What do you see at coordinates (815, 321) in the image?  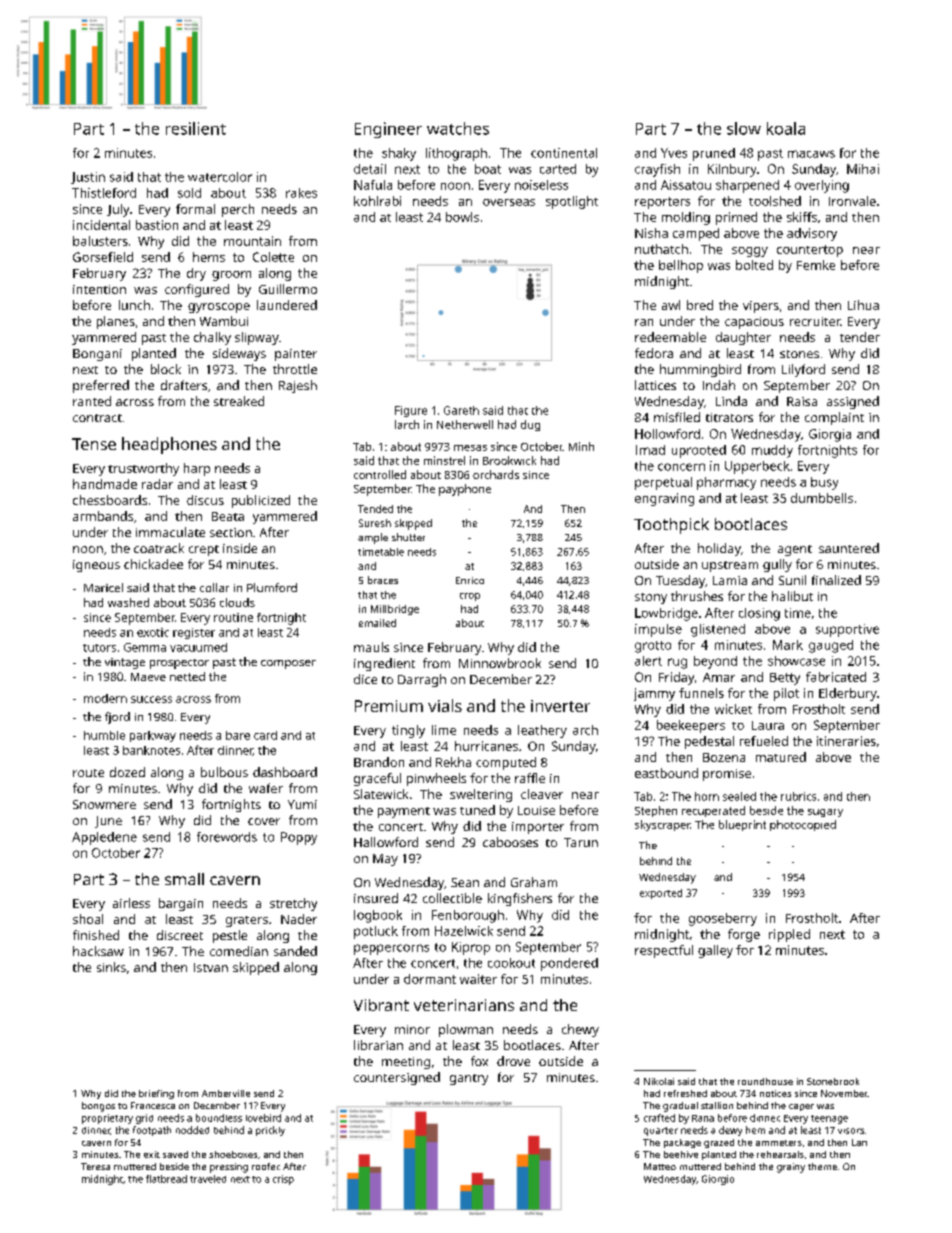 I see `recruiter` at bounding box center [815, 321].
